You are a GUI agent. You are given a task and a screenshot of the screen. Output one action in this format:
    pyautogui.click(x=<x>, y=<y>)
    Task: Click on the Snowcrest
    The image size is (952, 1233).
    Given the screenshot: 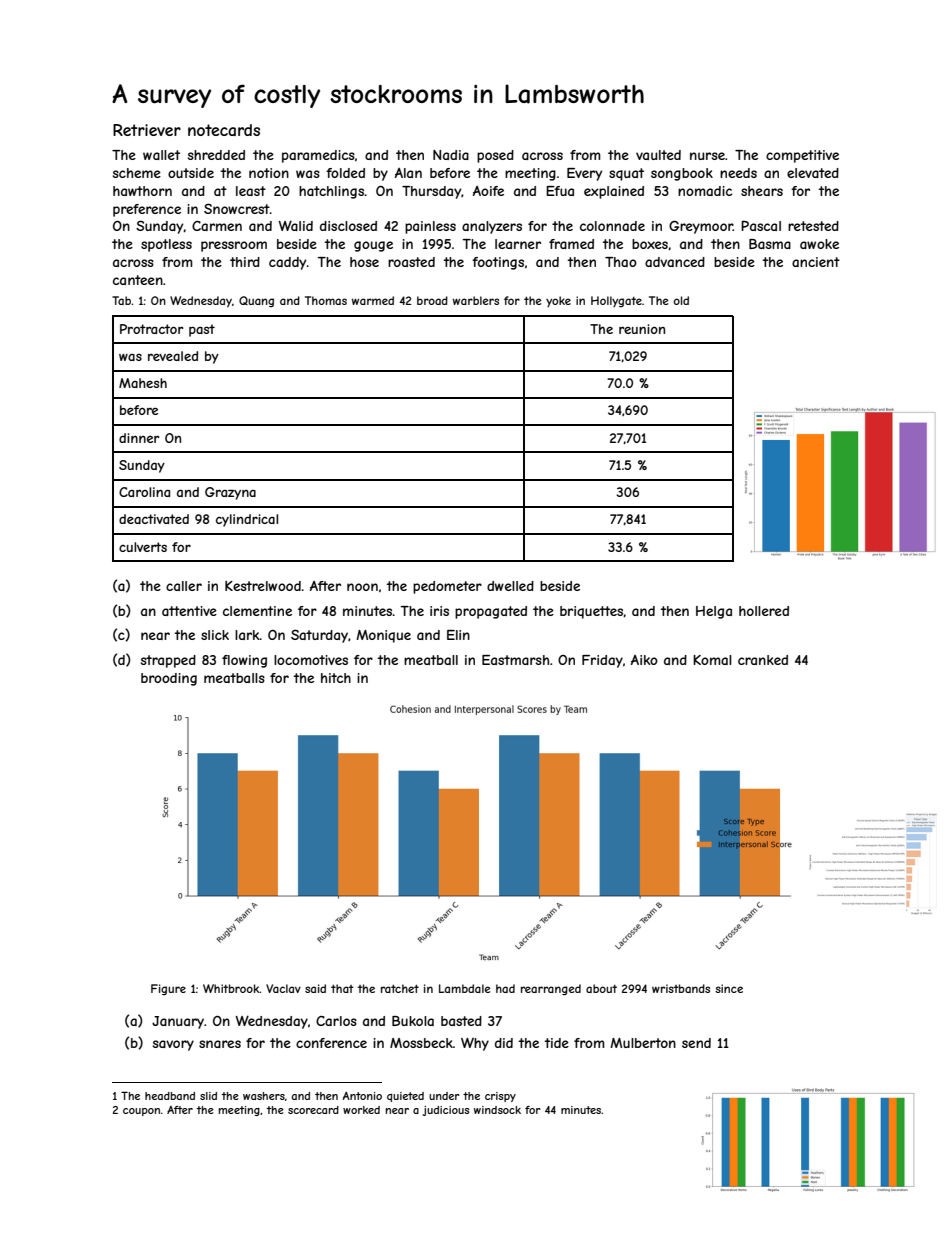 What is the action you would take?
    pyautogui.click(x=237, y=208)
